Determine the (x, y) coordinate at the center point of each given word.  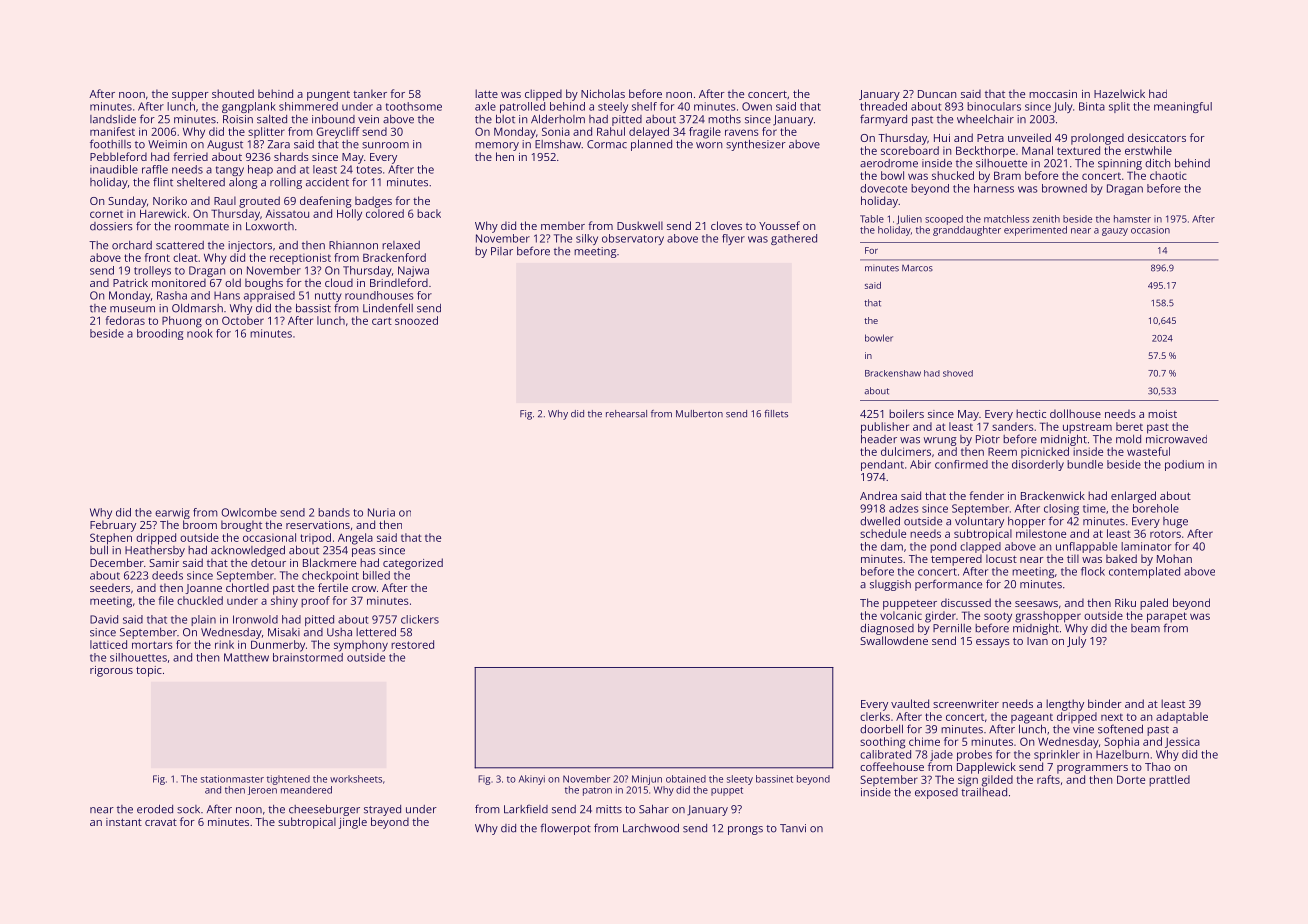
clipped (543, 95)
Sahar (654, 809)
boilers (906, 413)
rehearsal (626, 414)
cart (382, 321)
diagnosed (887, 629)
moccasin (1053, 94)
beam (1145, 628)
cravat (161, 822)
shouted (233, 93)
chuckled (200, 600)
